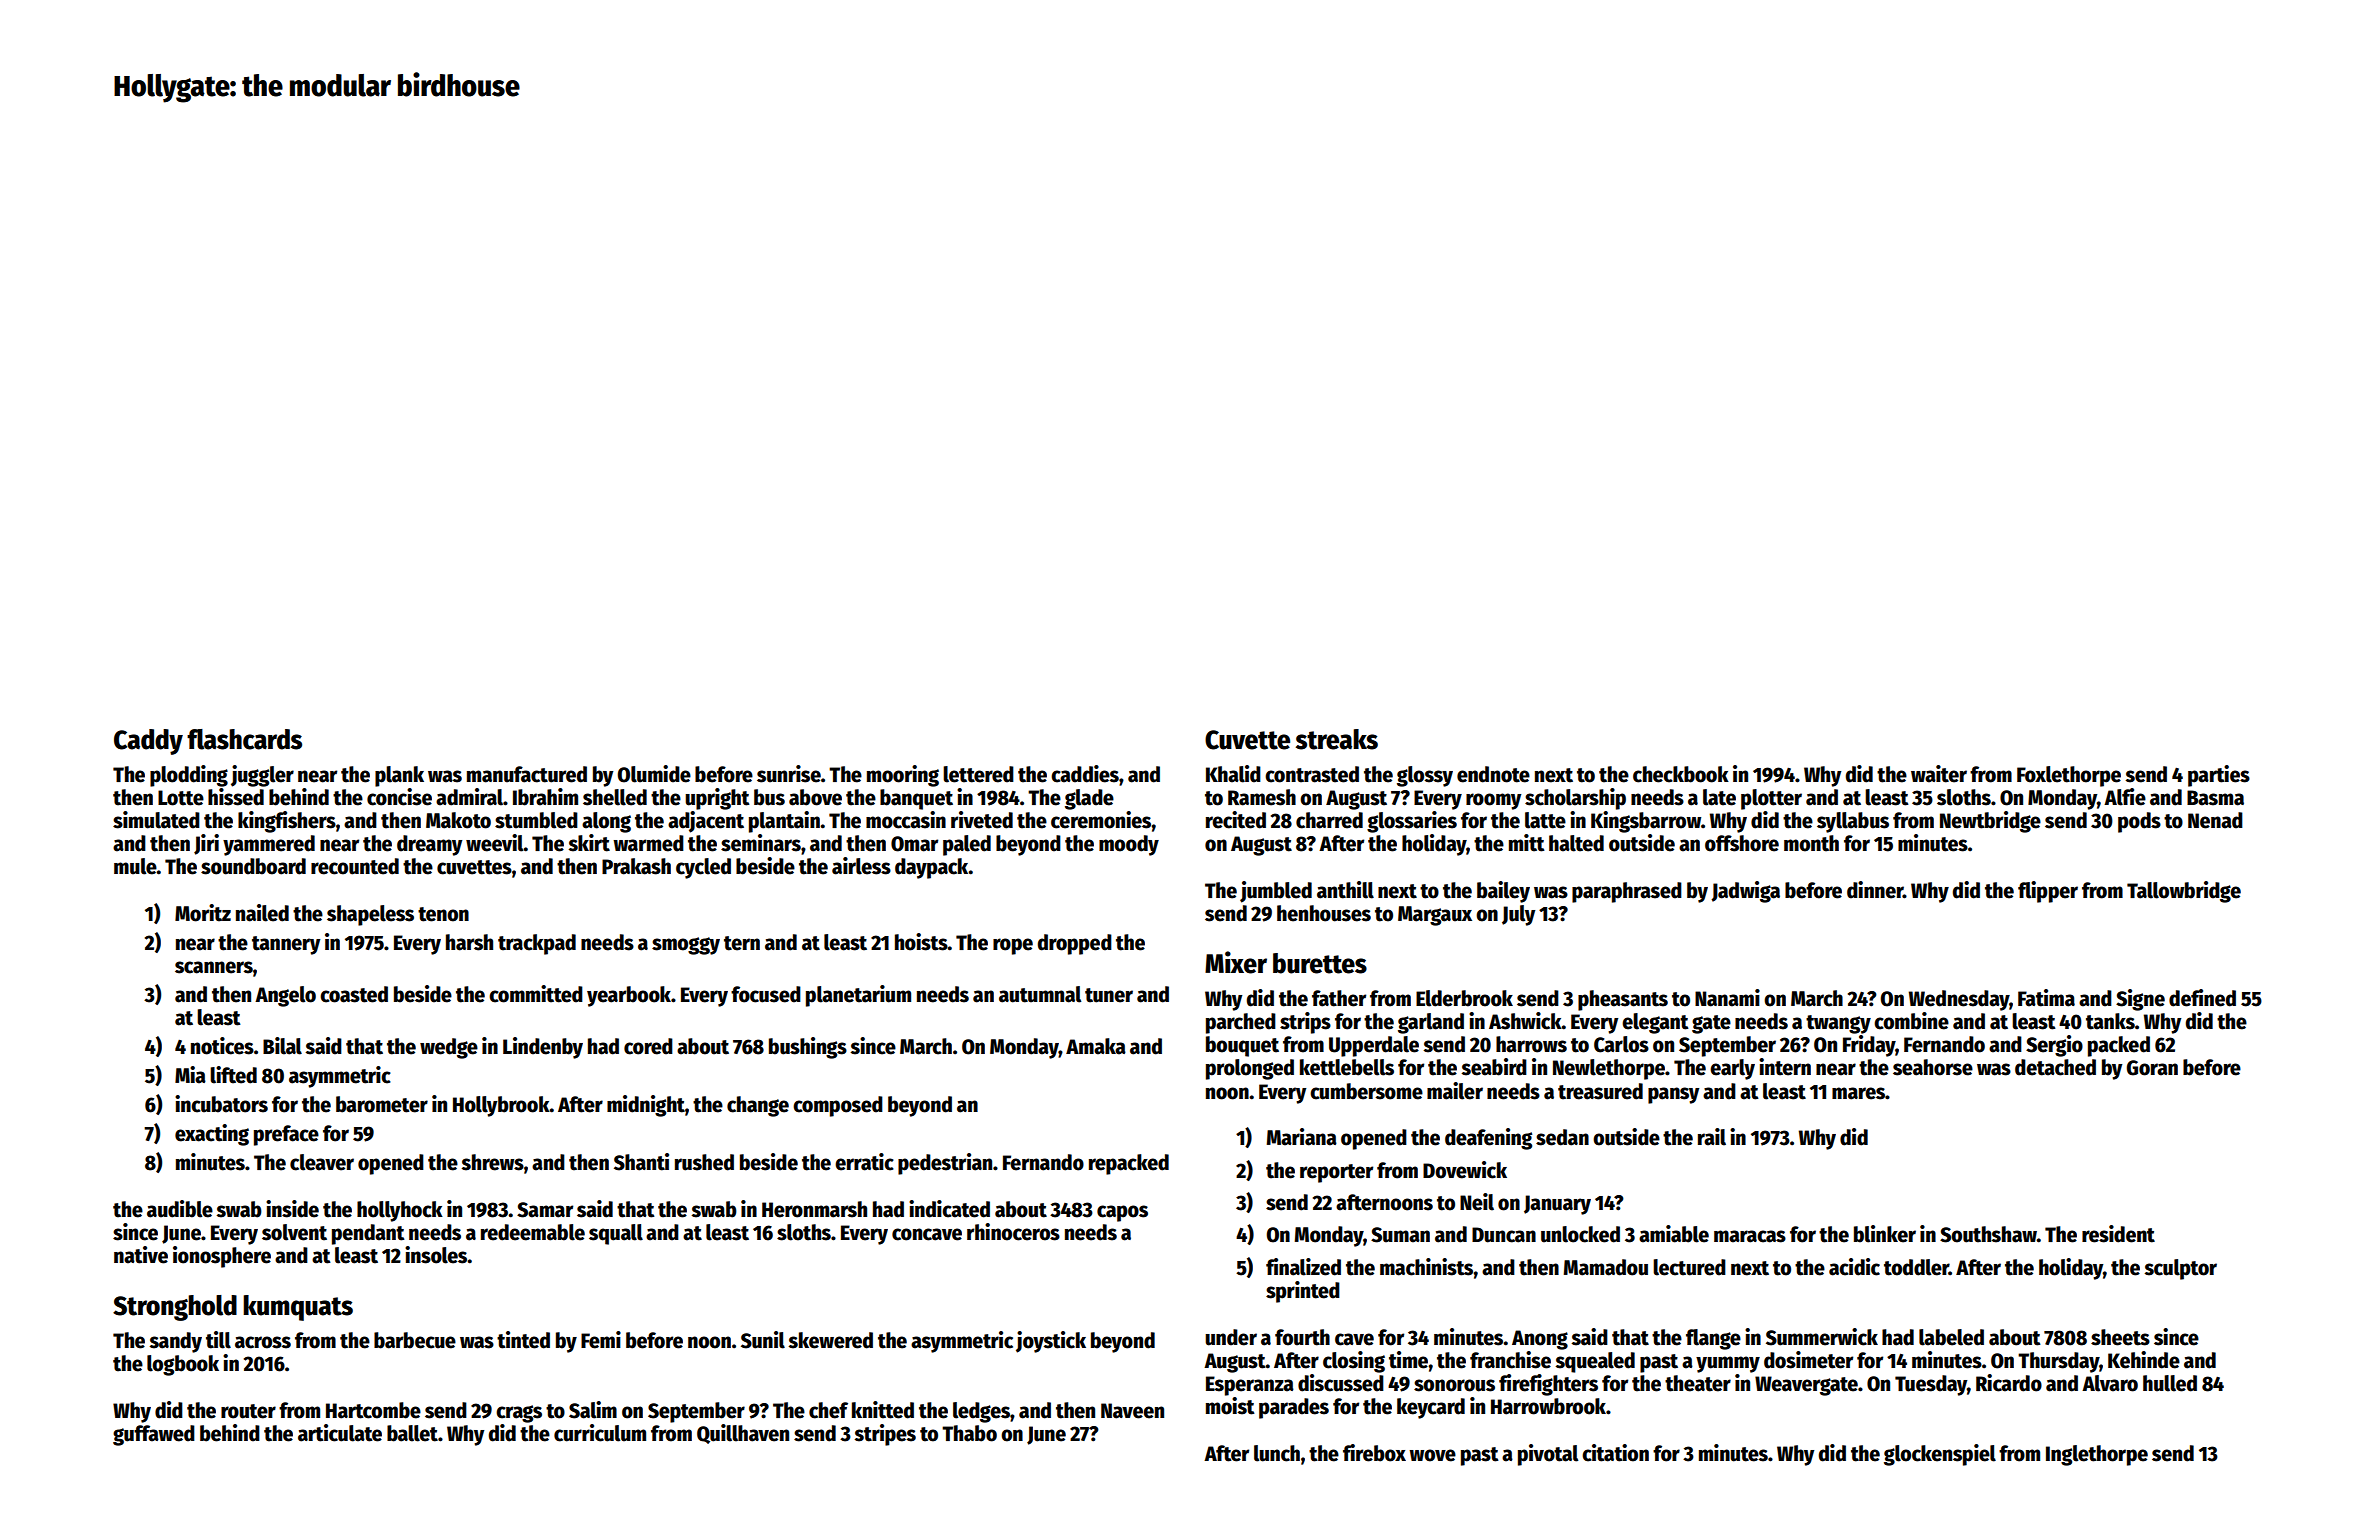 The image size is (2380, 1540). Describe the element at coordinates (1276, 892) in the image. I see `jumbled` at that location.
